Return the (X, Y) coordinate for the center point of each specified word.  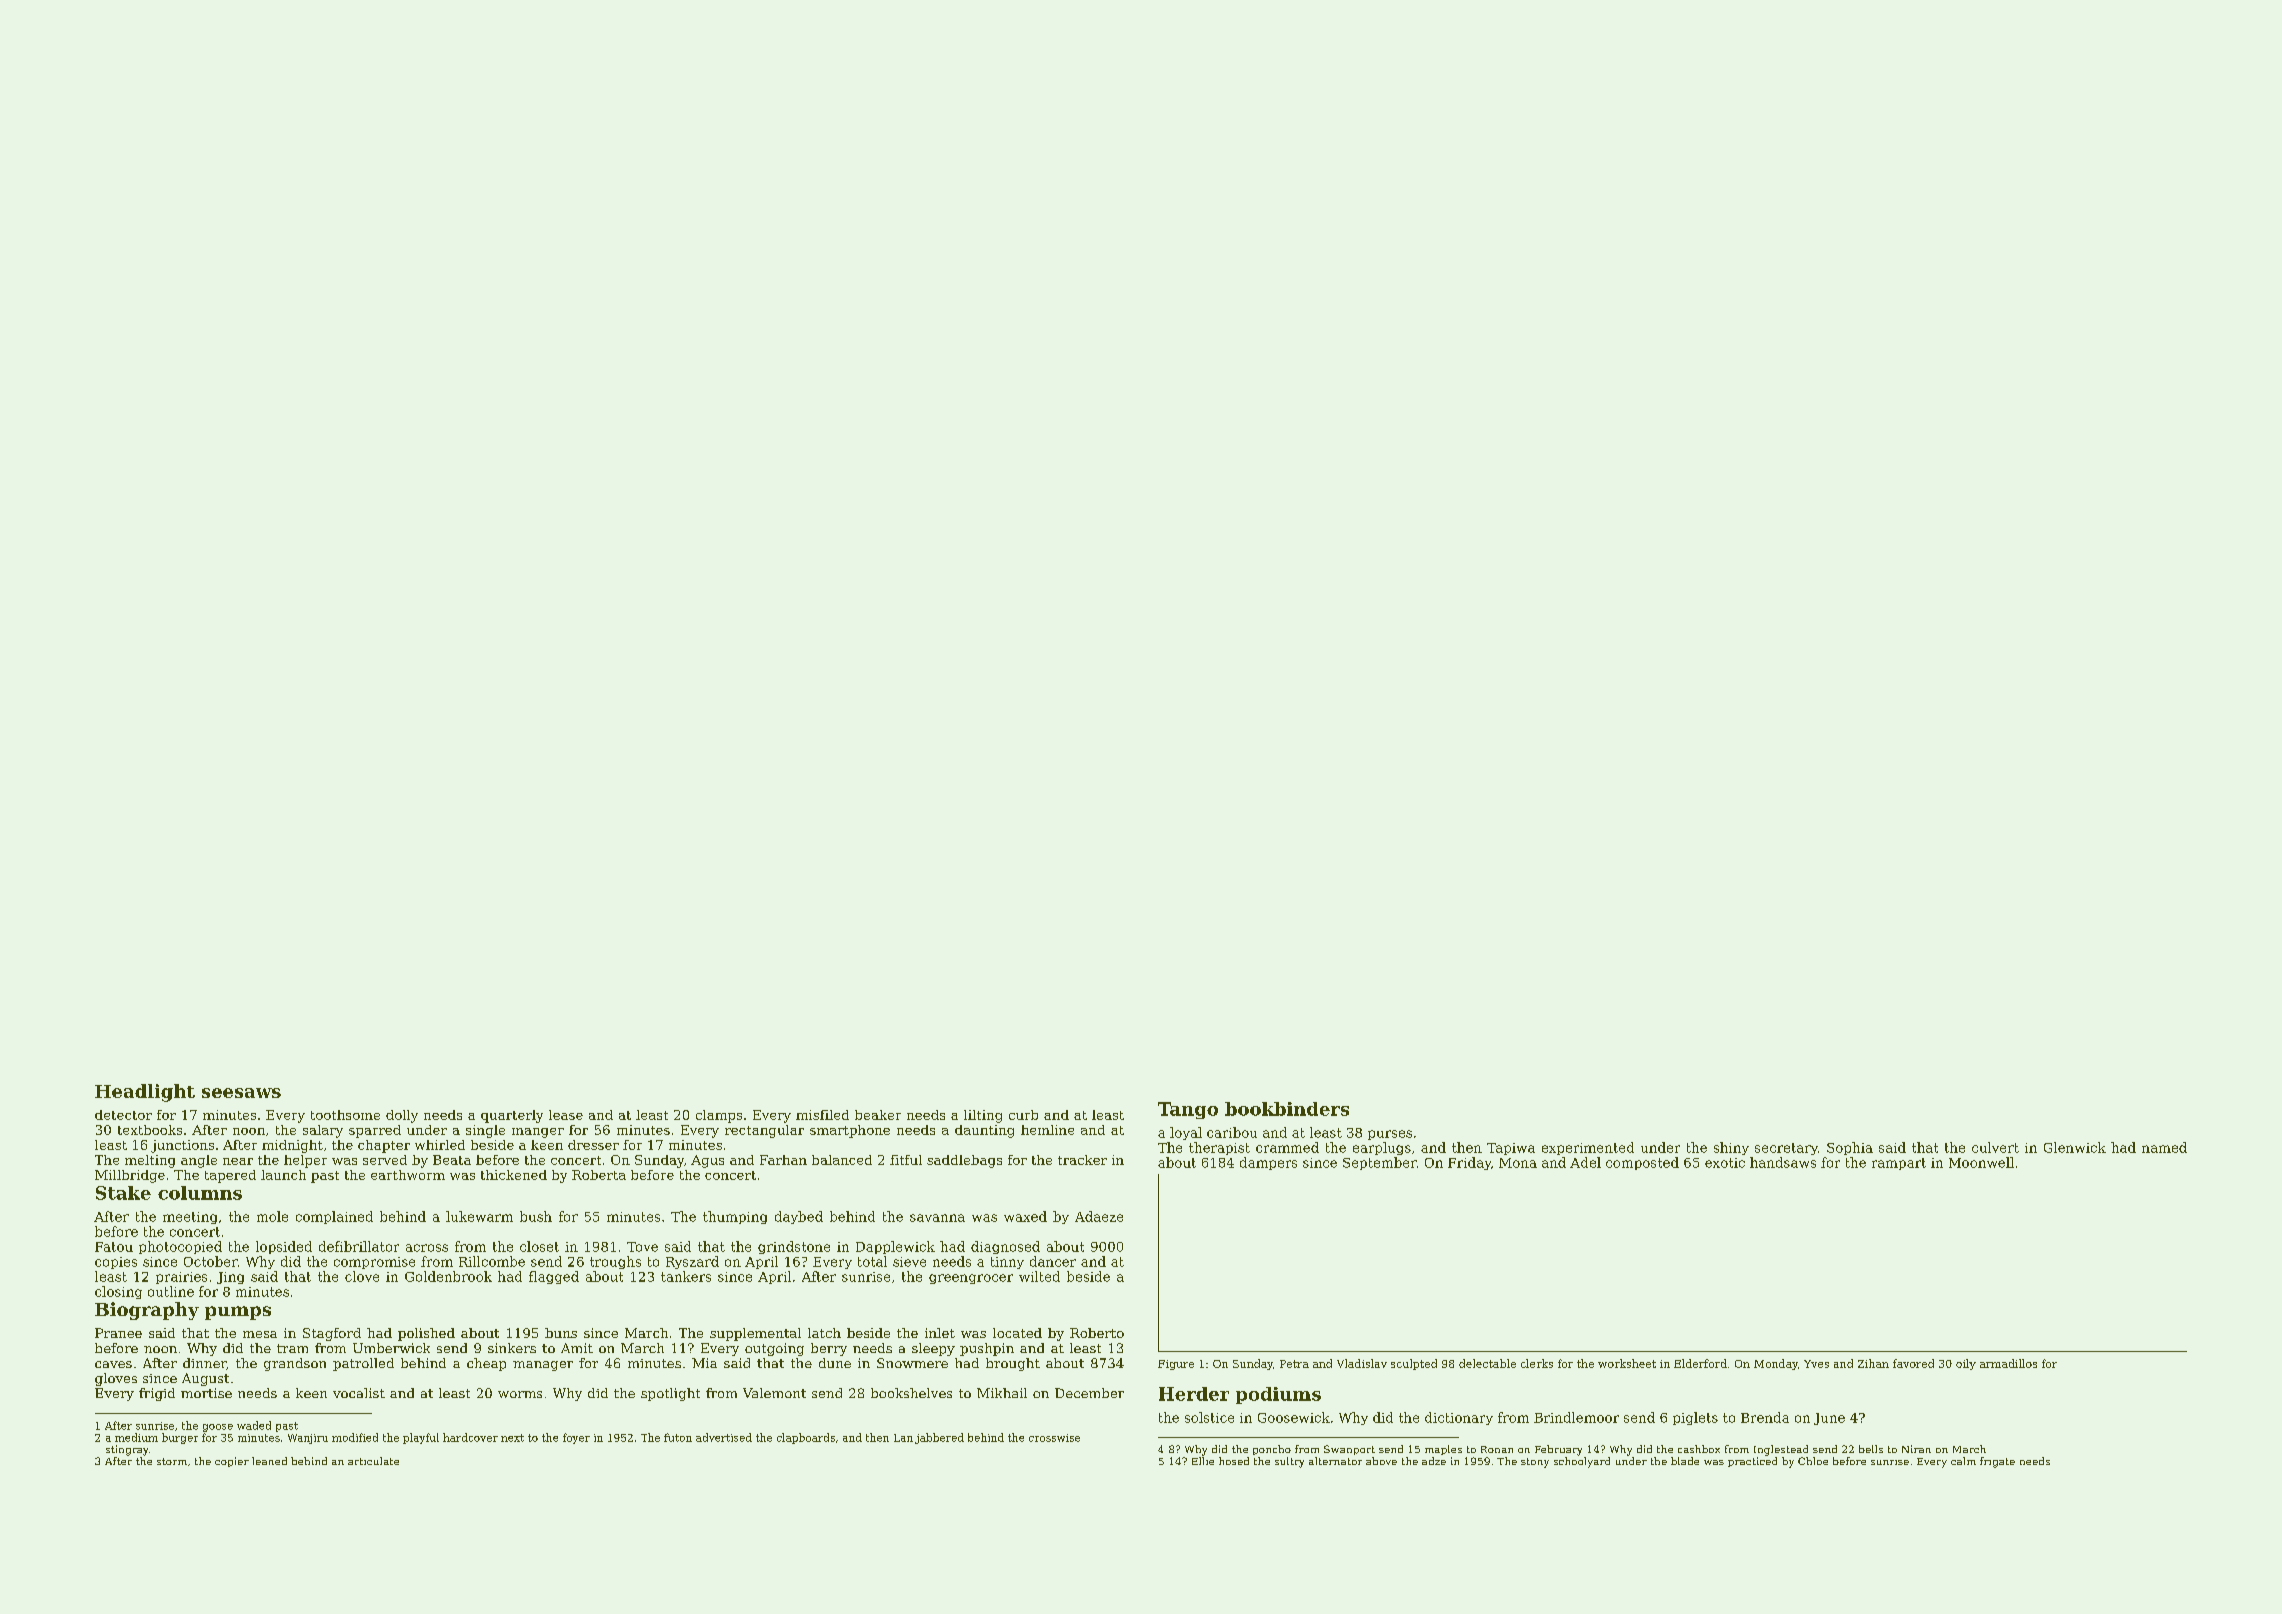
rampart (1899, 1164)
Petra (1294, 1364)
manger (538, 1133)
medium (136, 1437)
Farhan (783, 1160)
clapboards (806, 1438)
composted (1642, 1163)
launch (283, 1175)
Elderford (1700, 1363)
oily (1966, 1364)
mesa (260, 1334)
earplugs (1382, 1148)
